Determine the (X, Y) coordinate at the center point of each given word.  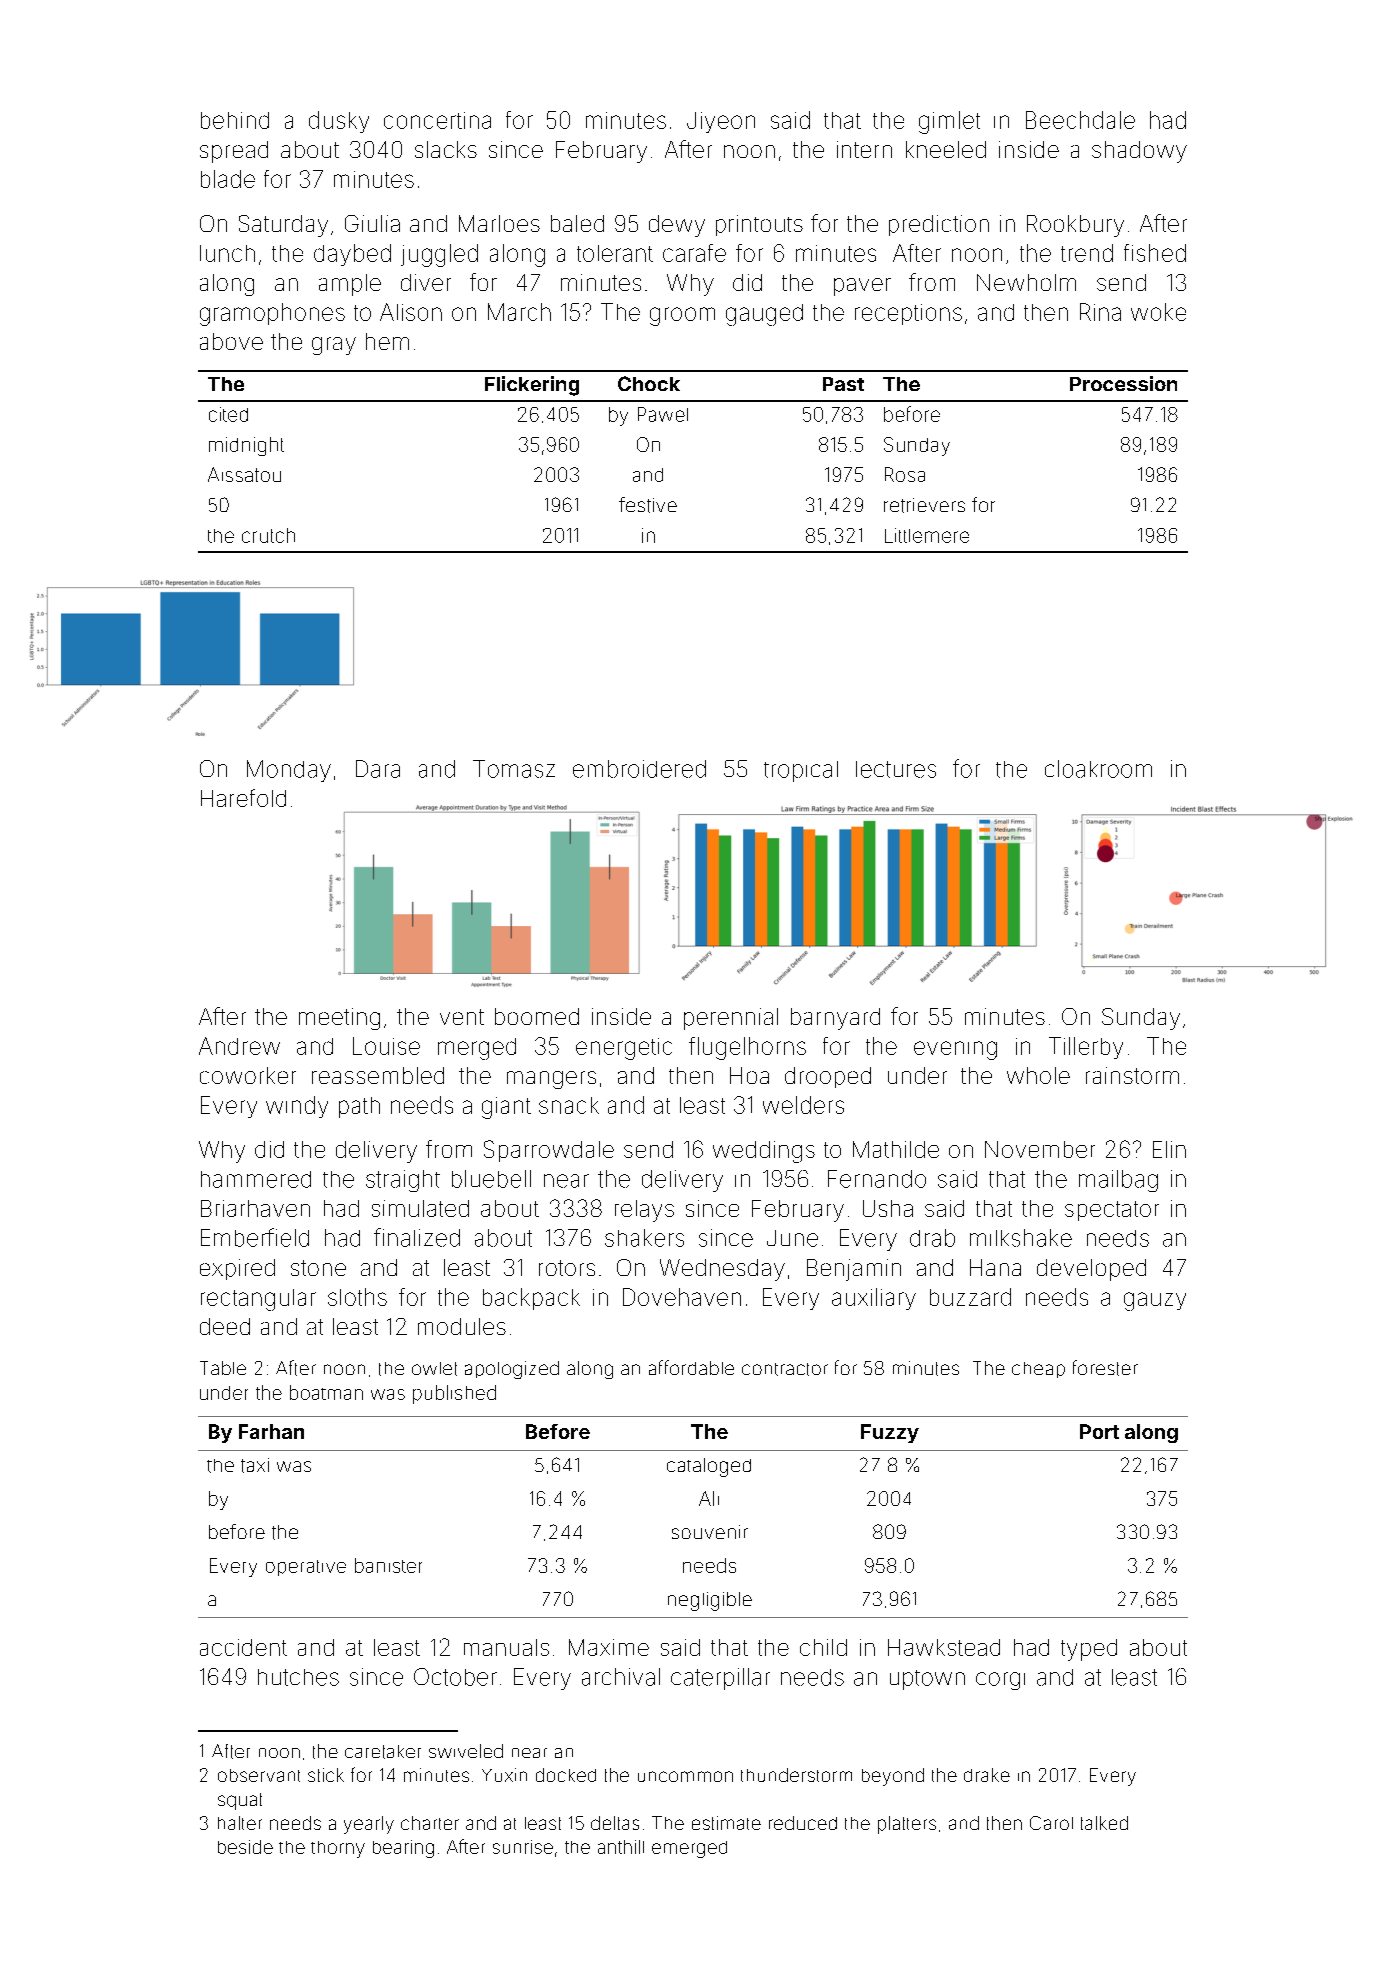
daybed (352, 255)
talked (1104, 1823)
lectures (896, 769)
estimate (726, 1823)
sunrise (523, 1847)
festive (648, 505)
